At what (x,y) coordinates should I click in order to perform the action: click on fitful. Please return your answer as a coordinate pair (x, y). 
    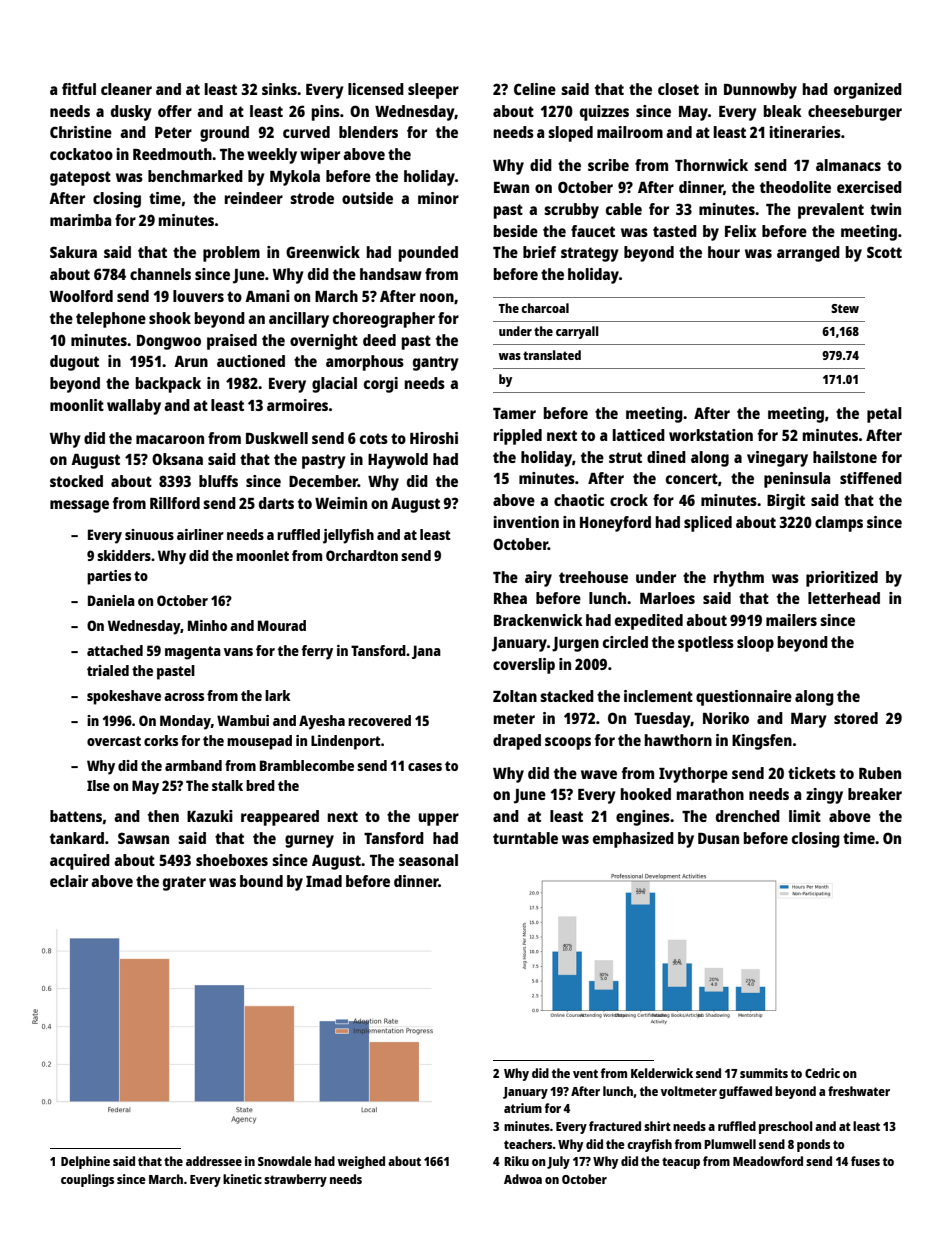
    Looking at the image, I should click on (79, 89).
